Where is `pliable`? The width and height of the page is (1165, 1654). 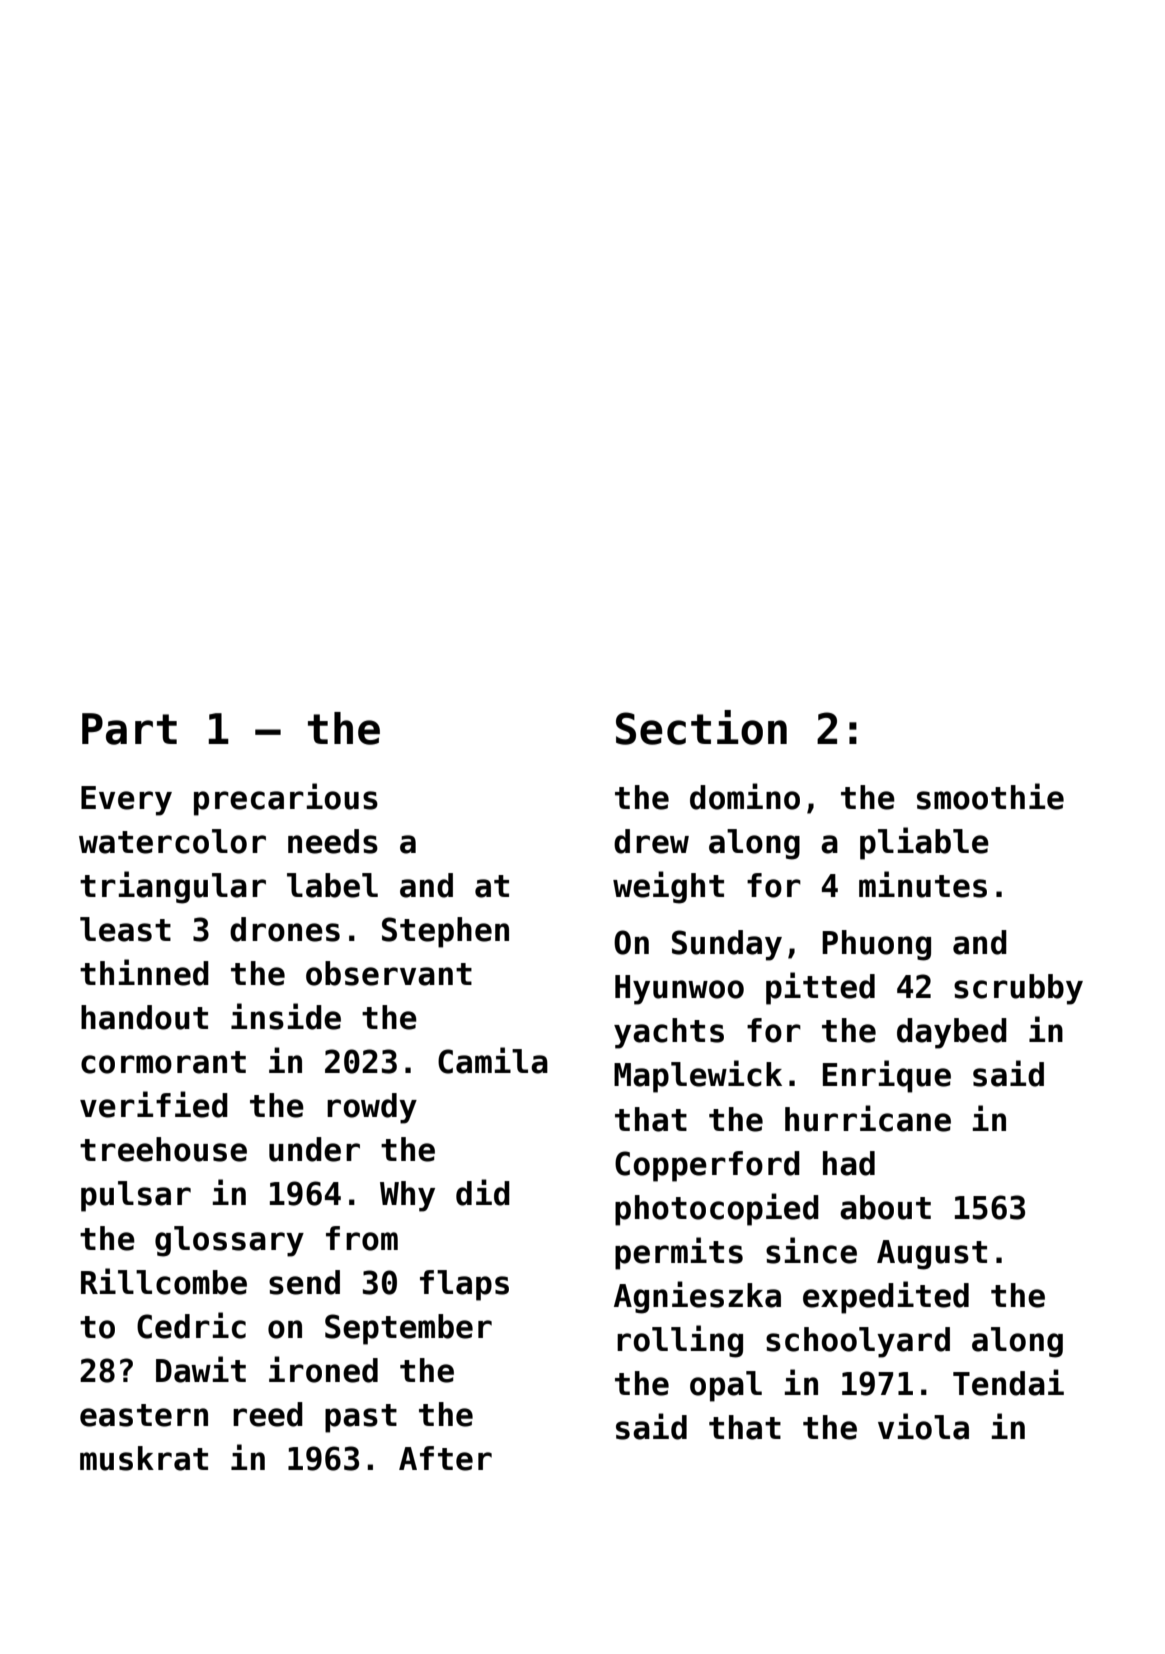 pliable is located at coordinates (924, 843).
